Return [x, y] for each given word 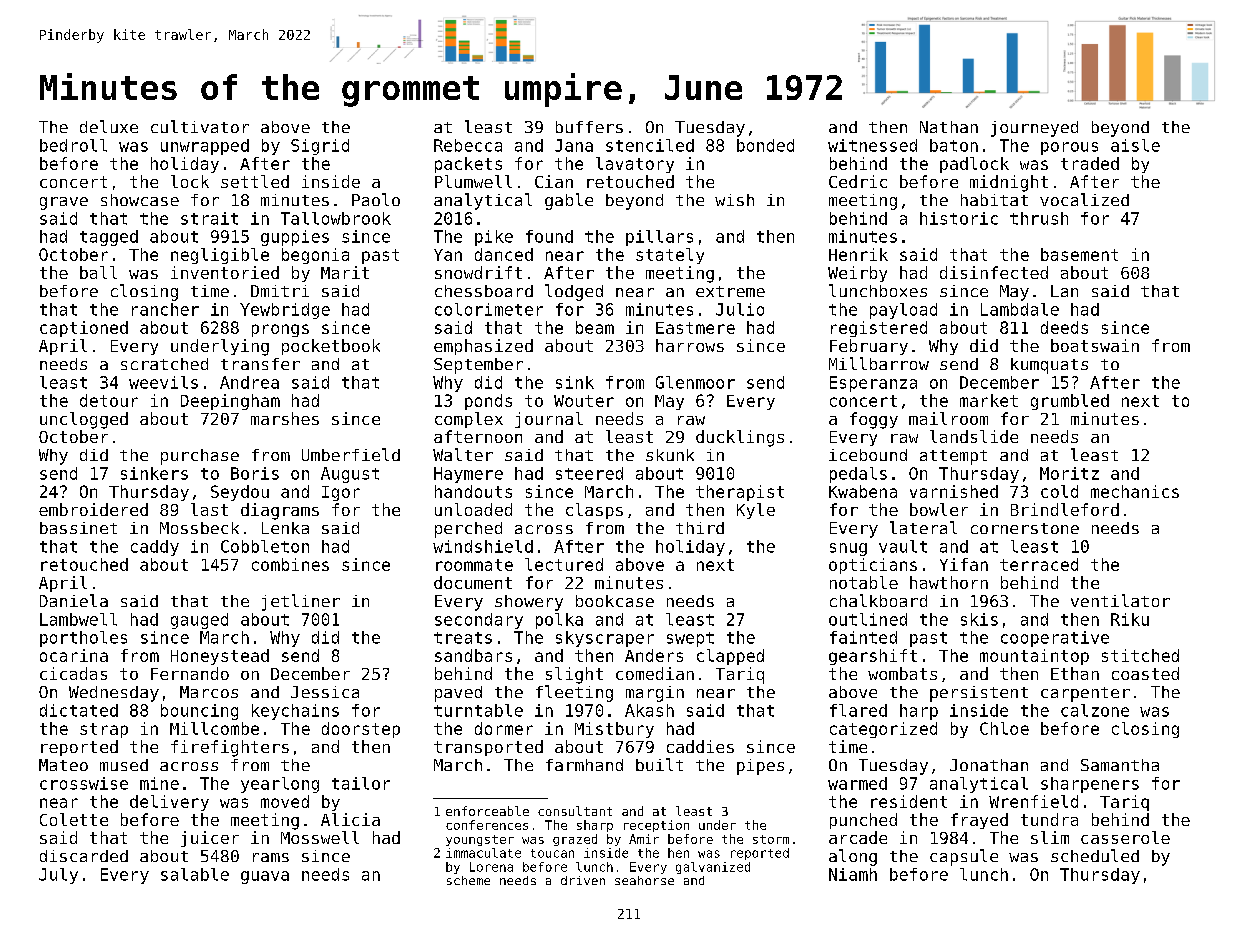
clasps [594, 511]
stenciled [650, 145]
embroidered [93, 509]
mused [124, 765]
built [659, 764]
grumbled [1070, 402]
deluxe [109, 126]
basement [1079, 254]
